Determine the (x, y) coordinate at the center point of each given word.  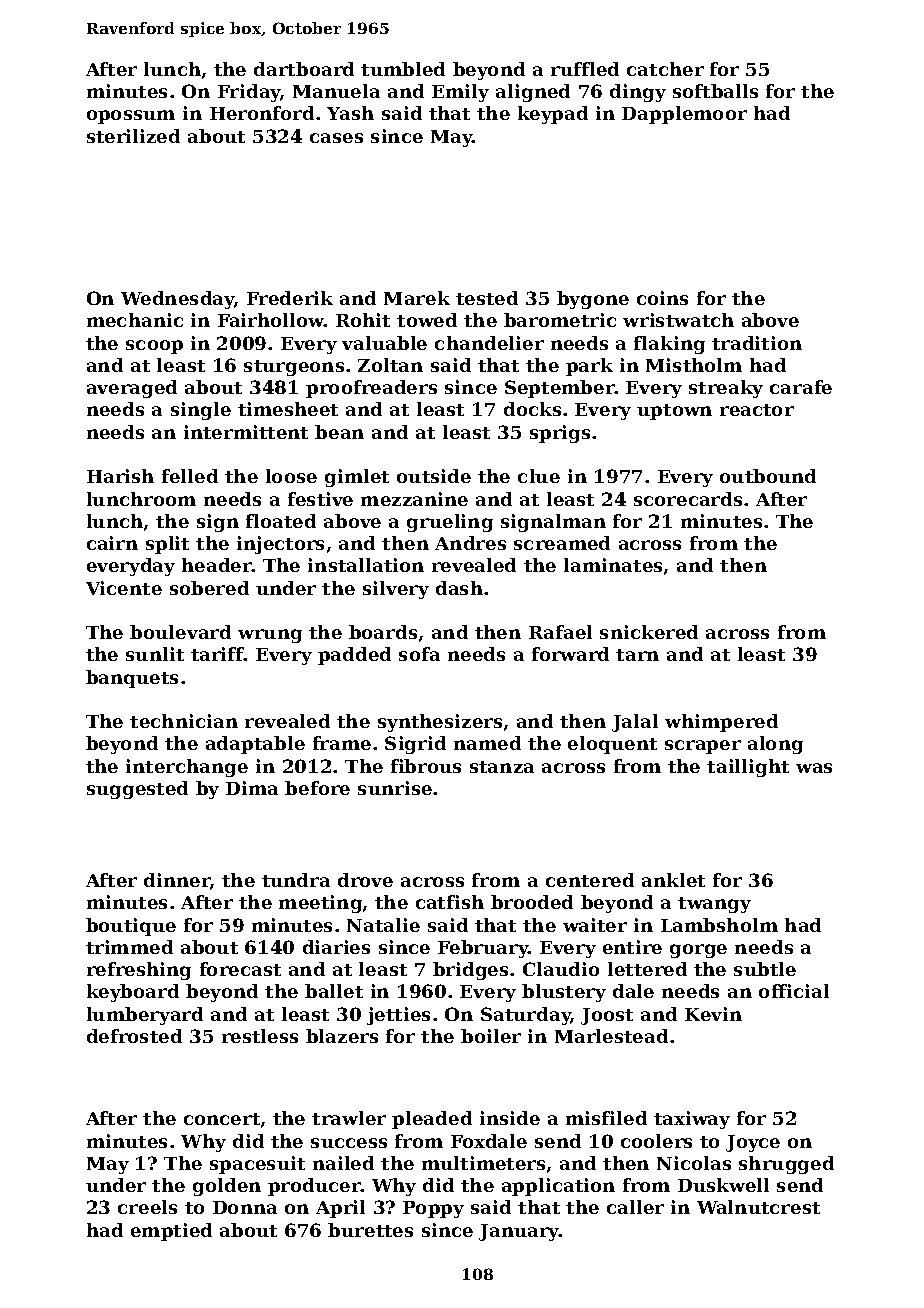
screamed (562, 543)
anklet (673, 880)
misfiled (606, 1118)
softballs (715, 91)
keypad (553, 115)
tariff (217, 654)
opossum (131, 117)
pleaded (432, 1120)
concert (222, 1119)
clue (539, 476)
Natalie (383, 925)
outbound (768, 476)
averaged (132, 389)
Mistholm (694, 365)
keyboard (133, 993)
